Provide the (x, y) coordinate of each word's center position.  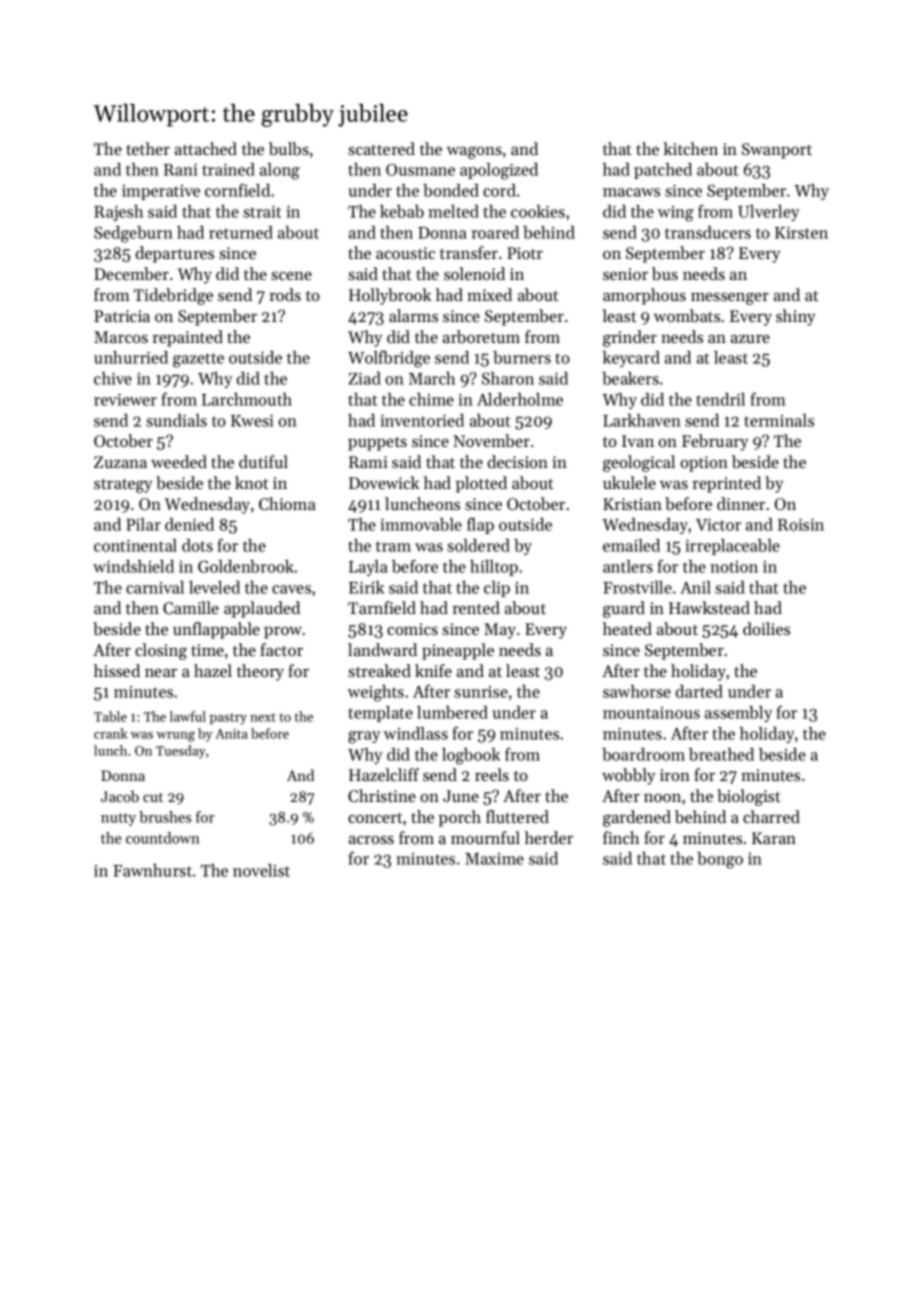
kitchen (690, 148)
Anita (231, 734)
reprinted (726, 484)
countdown (163, 838)
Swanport (777, 151)
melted (453, 211)
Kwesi (252, 420)
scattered (381, 148)
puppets (377, 444)
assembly (738, 714)
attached (206, 148)
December (131, 273)
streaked (379, 670)
